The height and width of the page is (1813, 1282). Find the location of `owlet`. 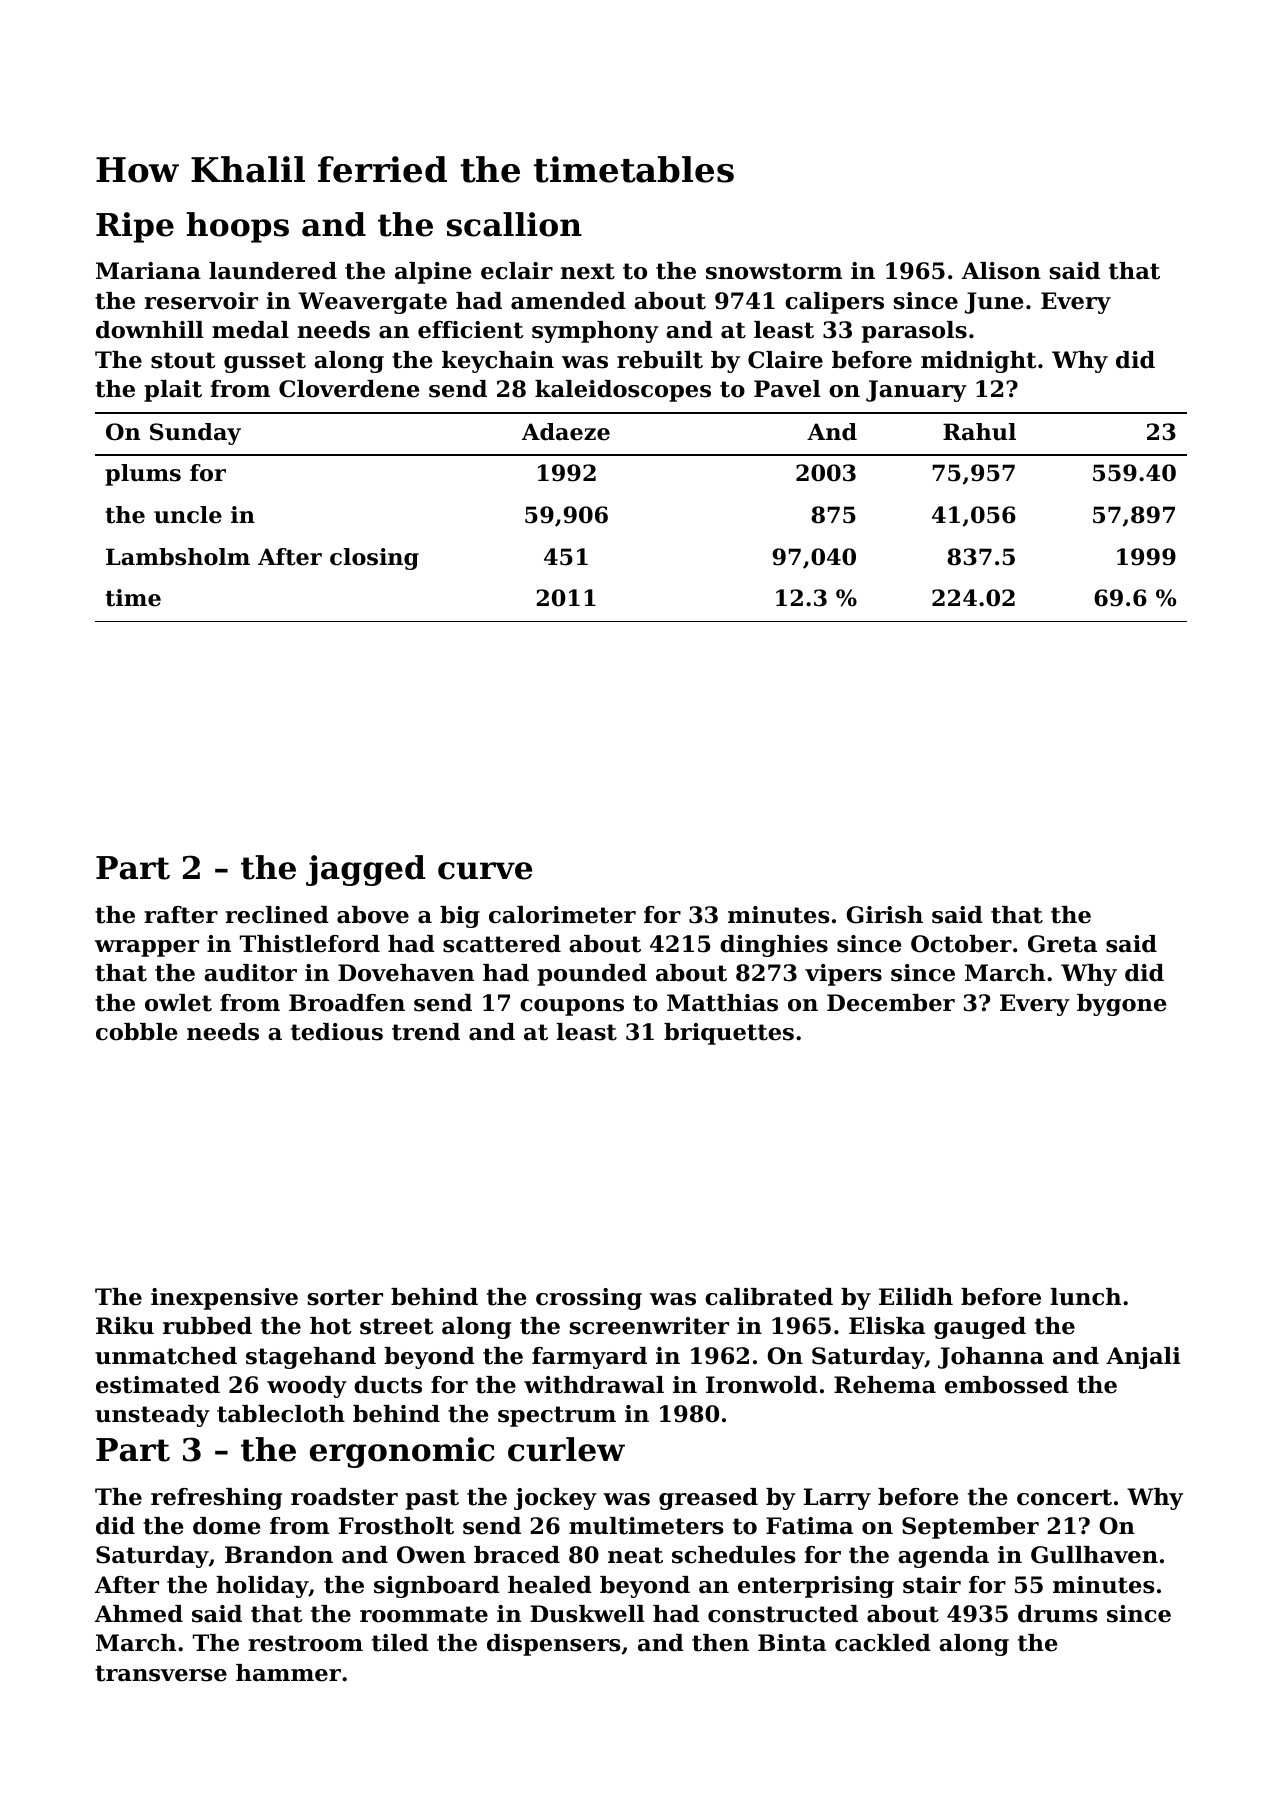

owlet is located at coordinates (178, 1003).
